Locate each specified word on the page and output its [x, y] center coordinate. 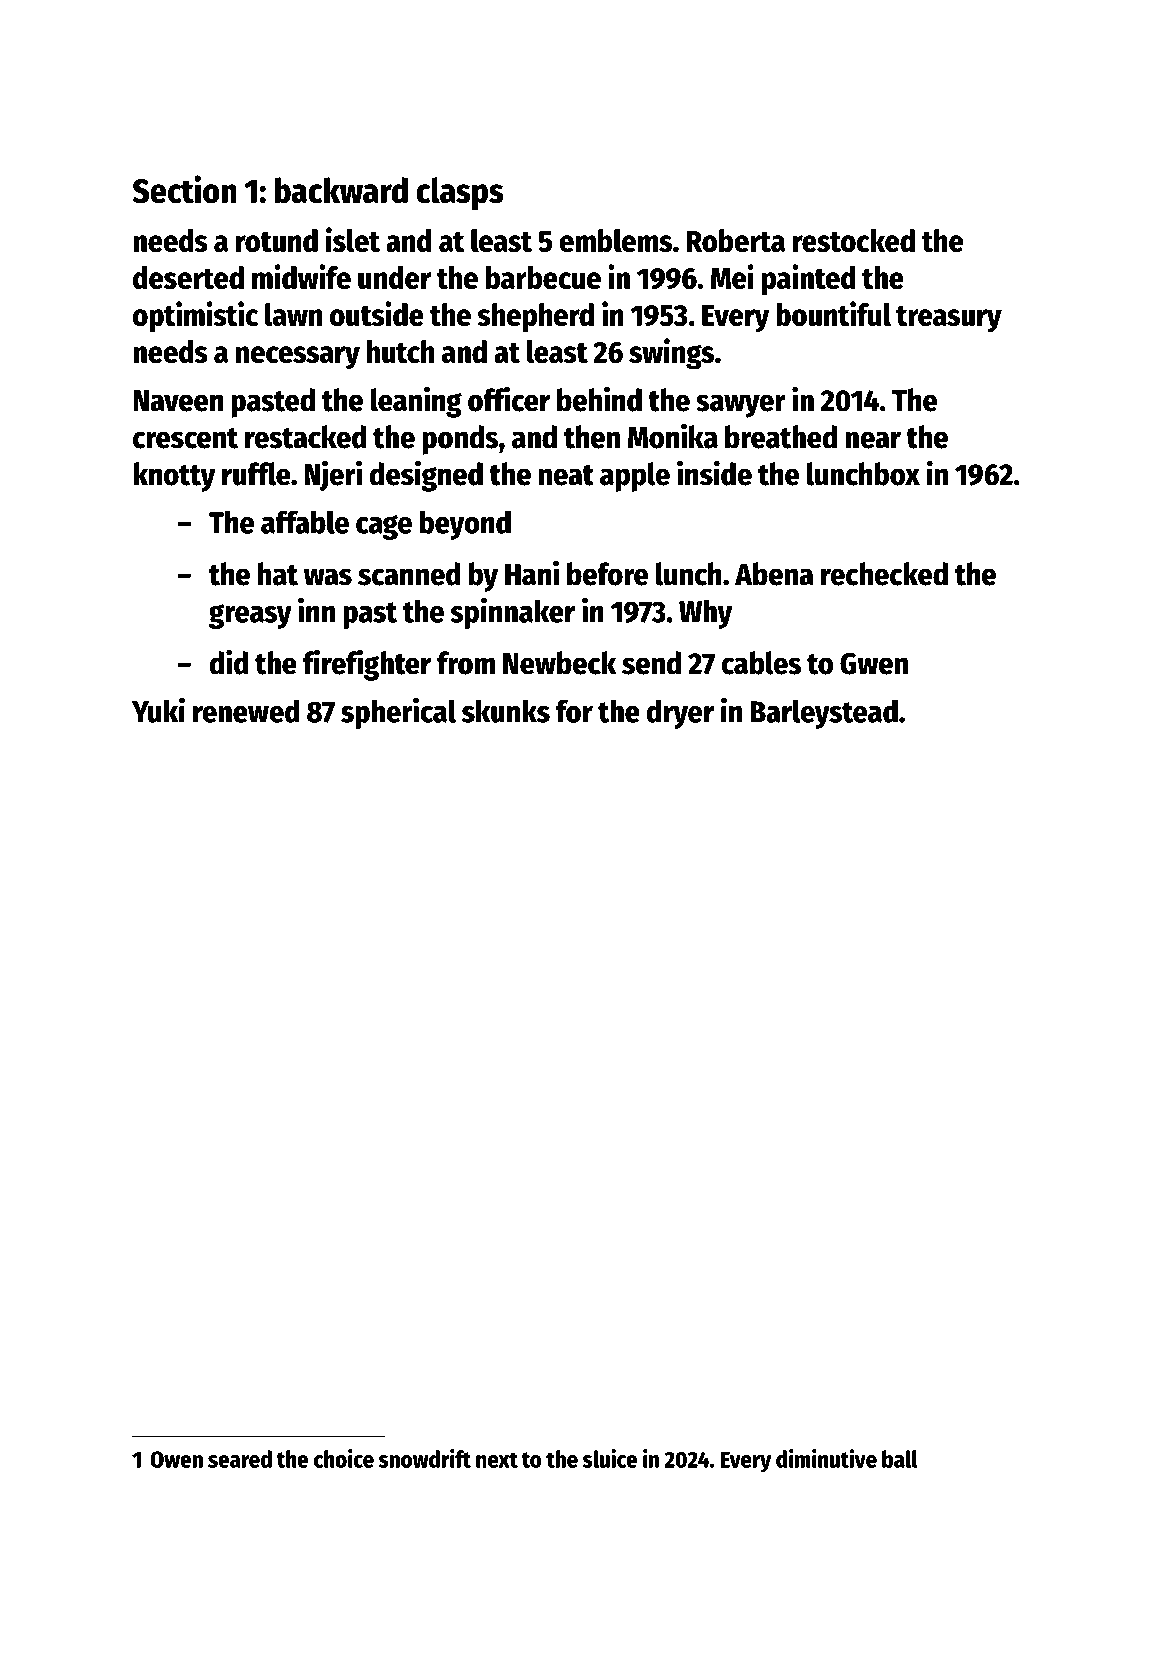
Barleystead [824, 714]
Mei [732, 277]
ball [899, 1459]
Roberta [735, 241]
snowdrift [425, 1458]
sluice [610, 1458]
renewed [246, 711]
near [873, 440]
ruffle [256, 474]
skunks [506, 711]
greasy [250, 616]
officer [509, 399]
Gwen [874, 663]
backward [341, 190]
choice [344, 1458]
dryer [680, 714]
